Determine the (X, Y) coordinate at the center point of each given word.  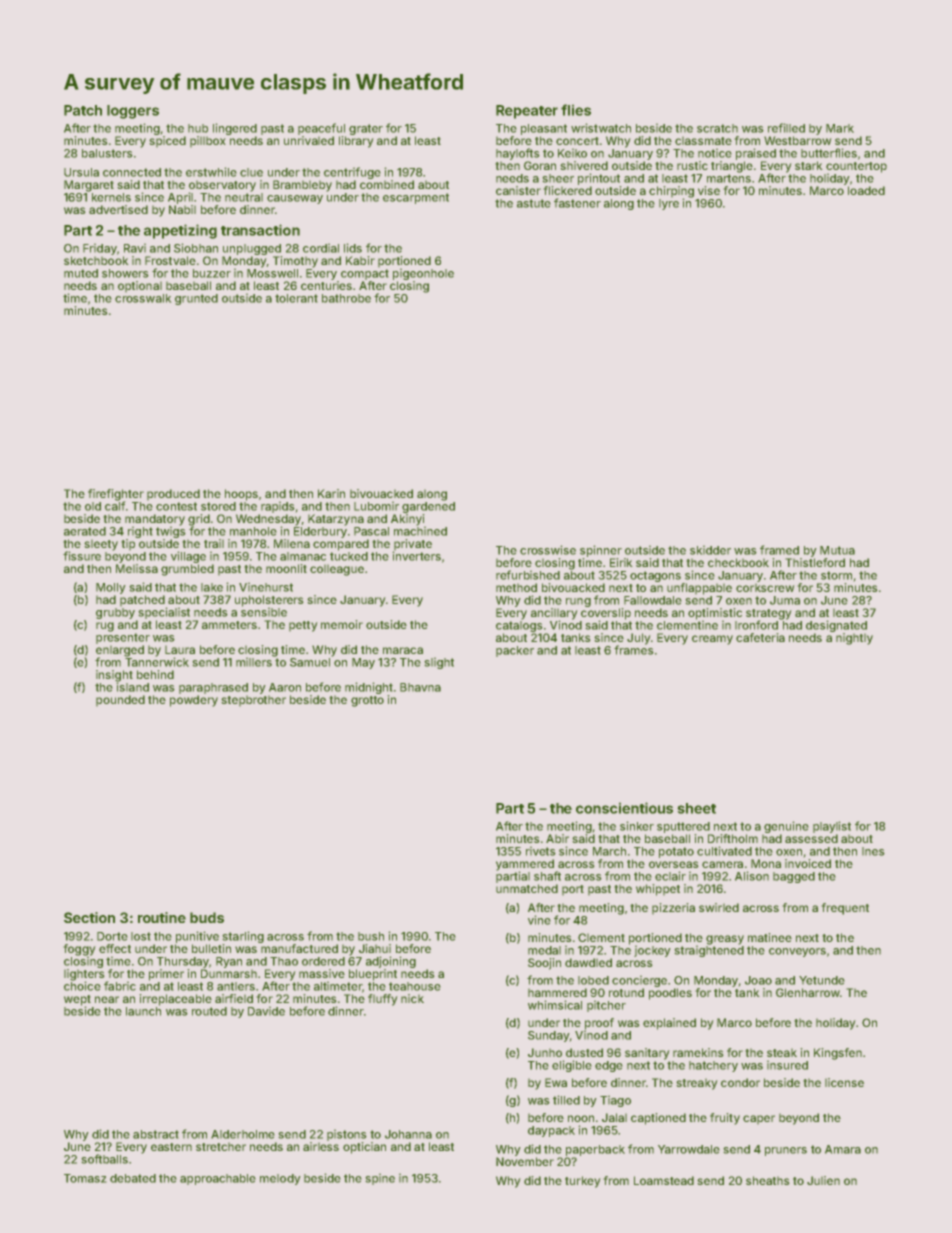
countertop (856, 167)
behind (155, 674)
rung (578, 602)
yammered (525, 865)
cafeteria (760, 637)
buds (207, 917)
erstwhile (211, 172)
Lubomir (376, 506)
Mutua (837, 550)
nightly (854, 639)
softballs (104, 1159)
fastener (577, 203)
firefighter (116, 495)
